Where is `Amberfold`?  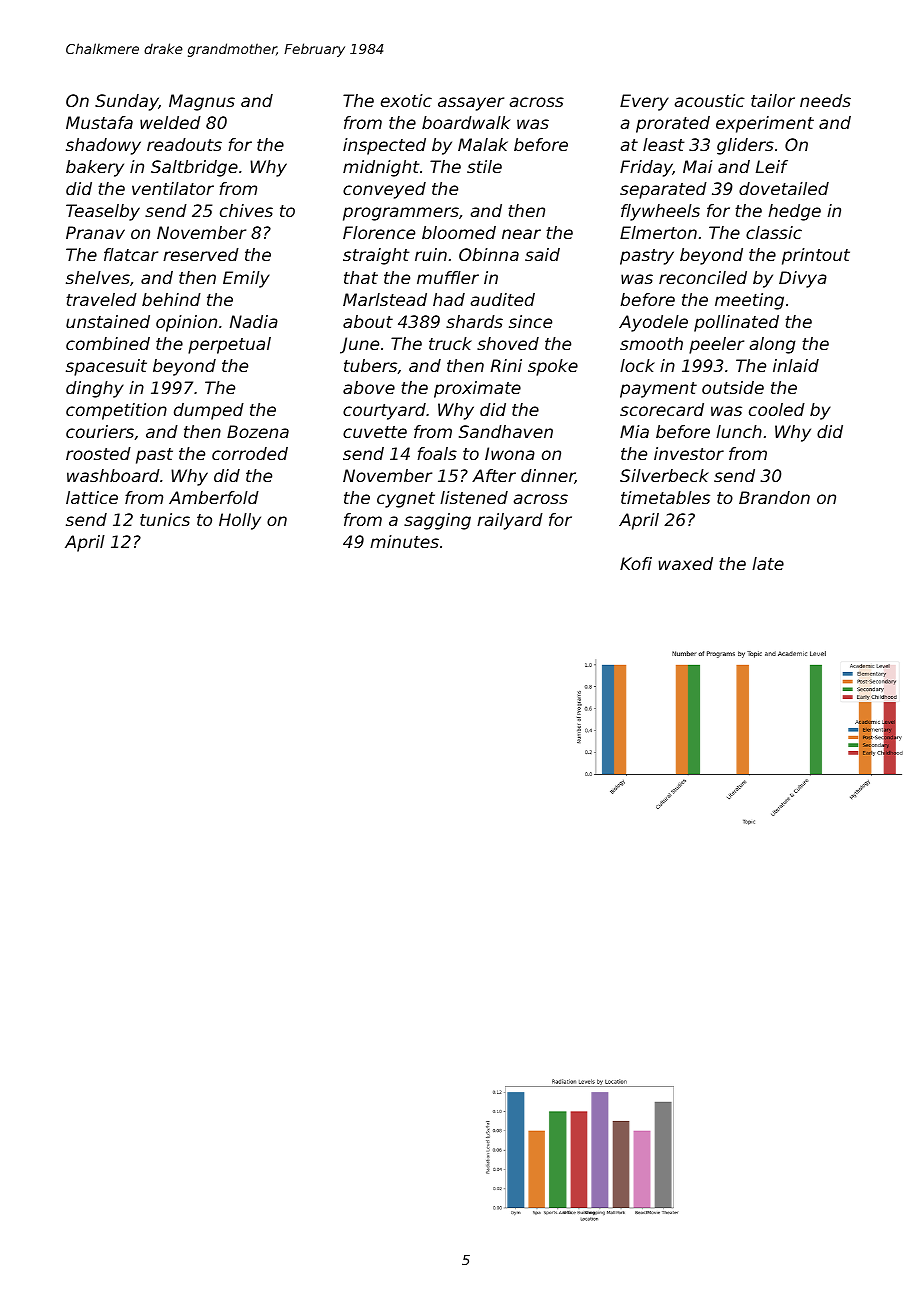
Amberfold is located at coordinates (214, 497).
